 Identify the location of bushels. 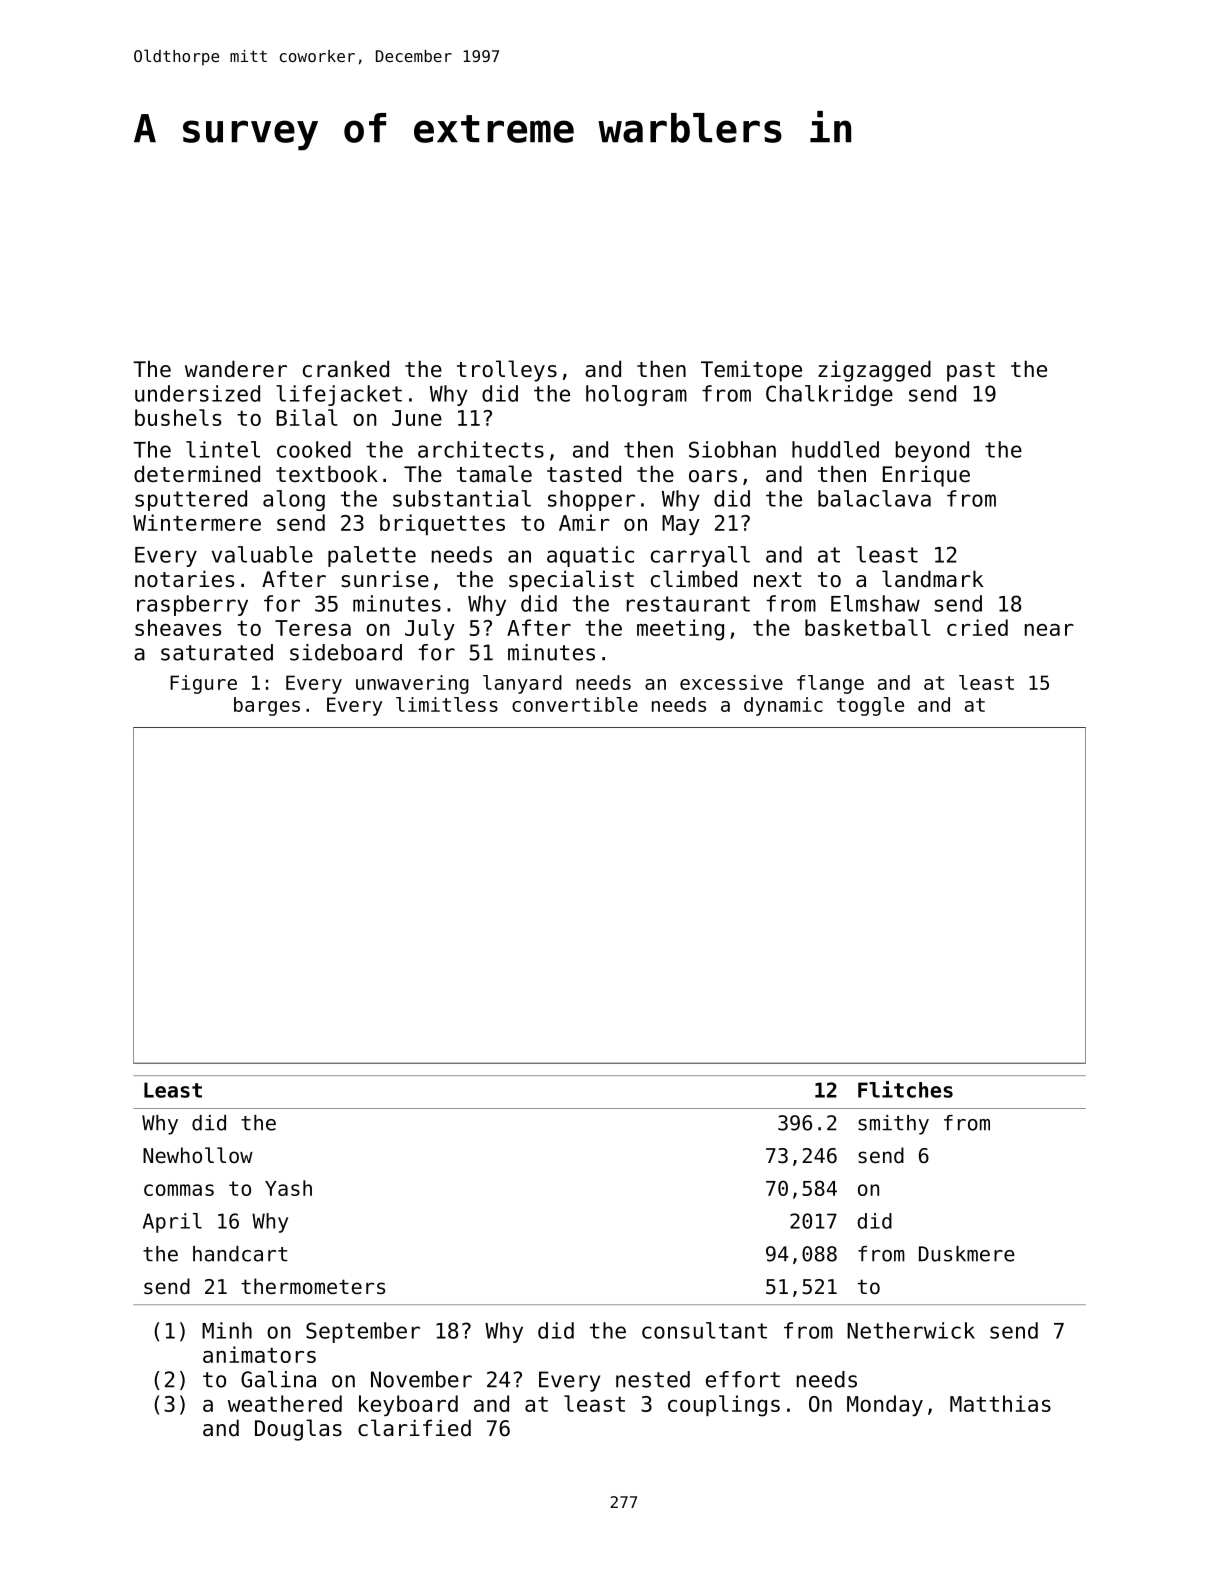
(178, 417).
